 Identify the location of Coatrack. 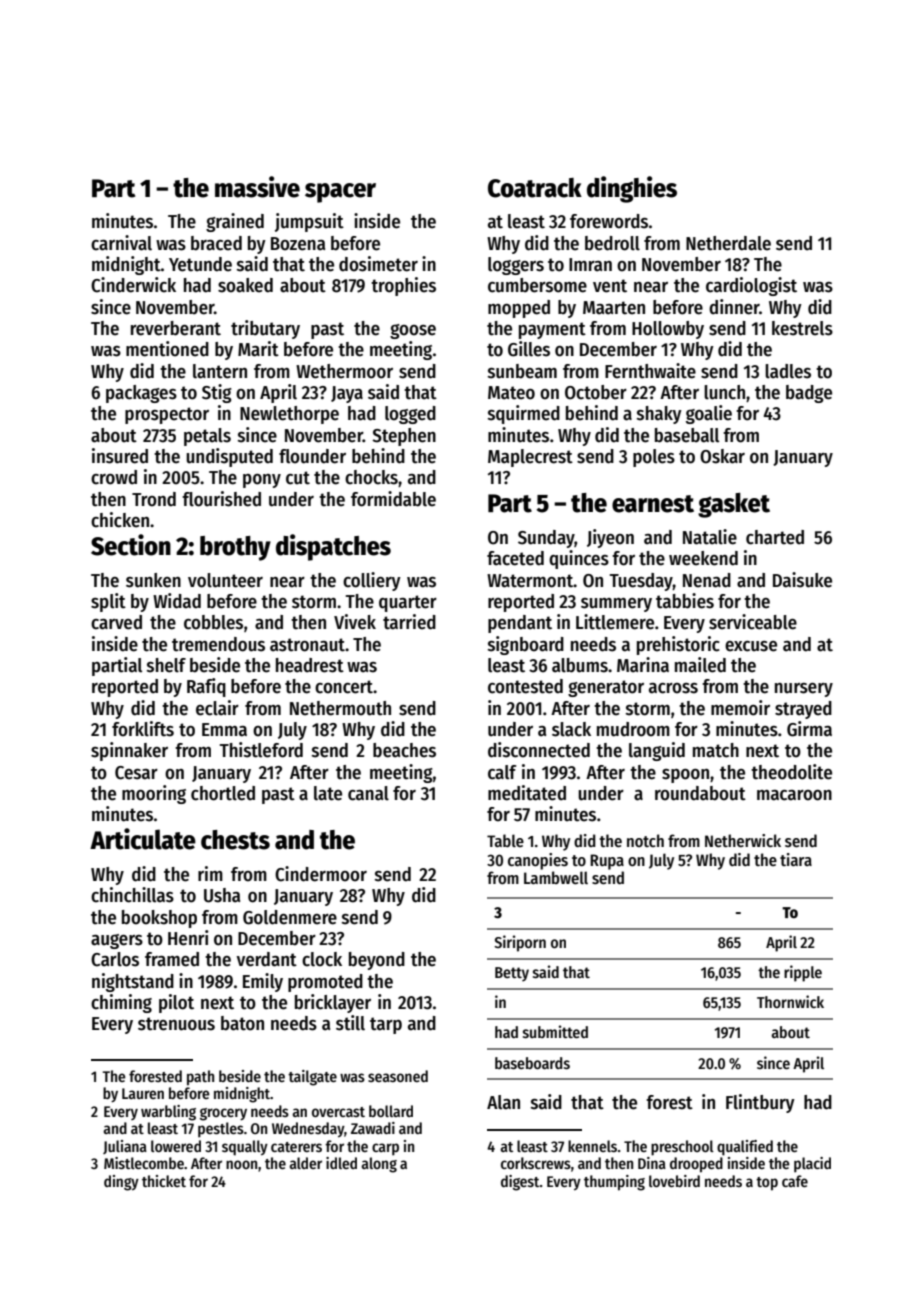
(535, 188).
